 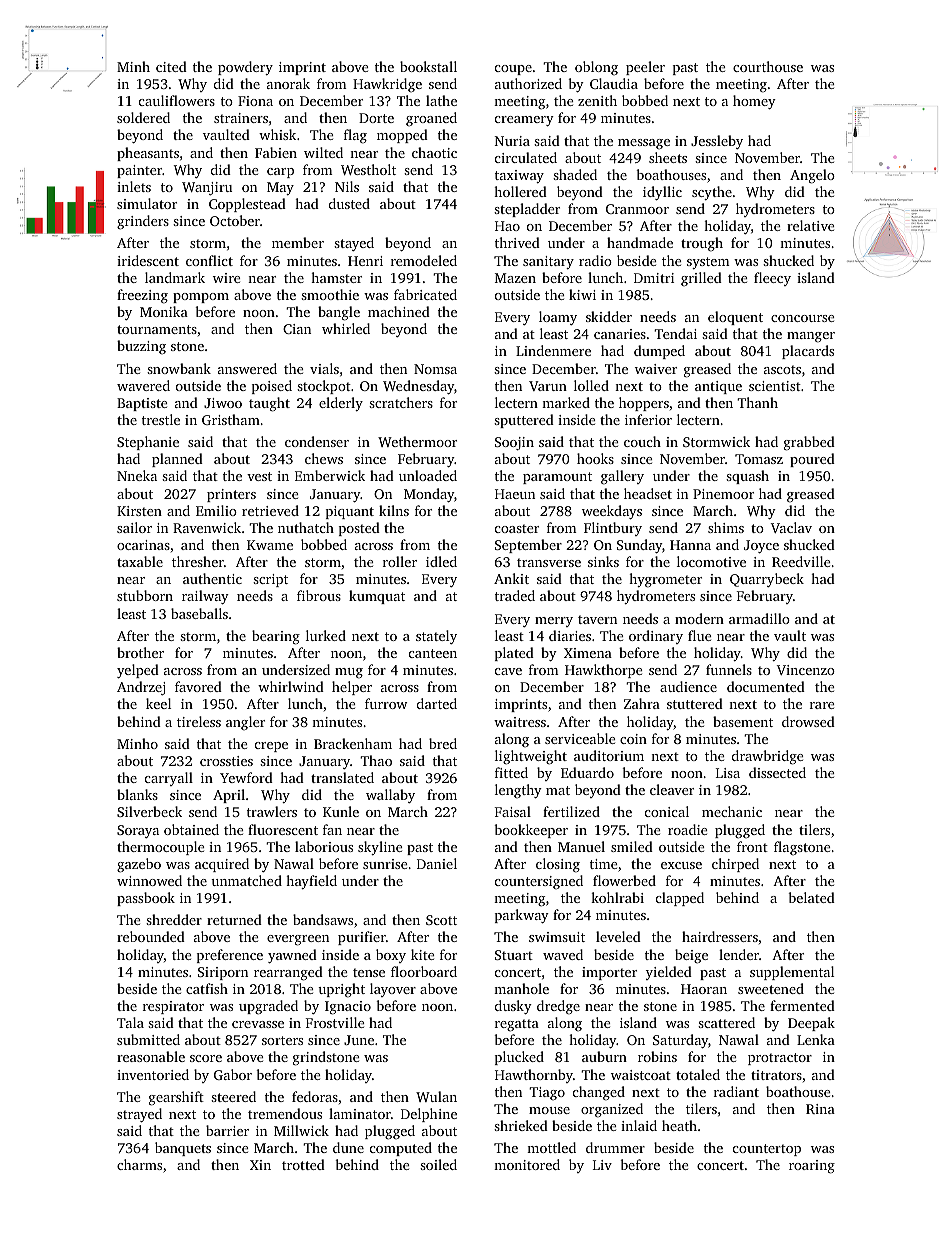 What do you see at coordinates (549, 1110) in the screenshot?
I see `mouse` at bounding box center [549, 1110].
